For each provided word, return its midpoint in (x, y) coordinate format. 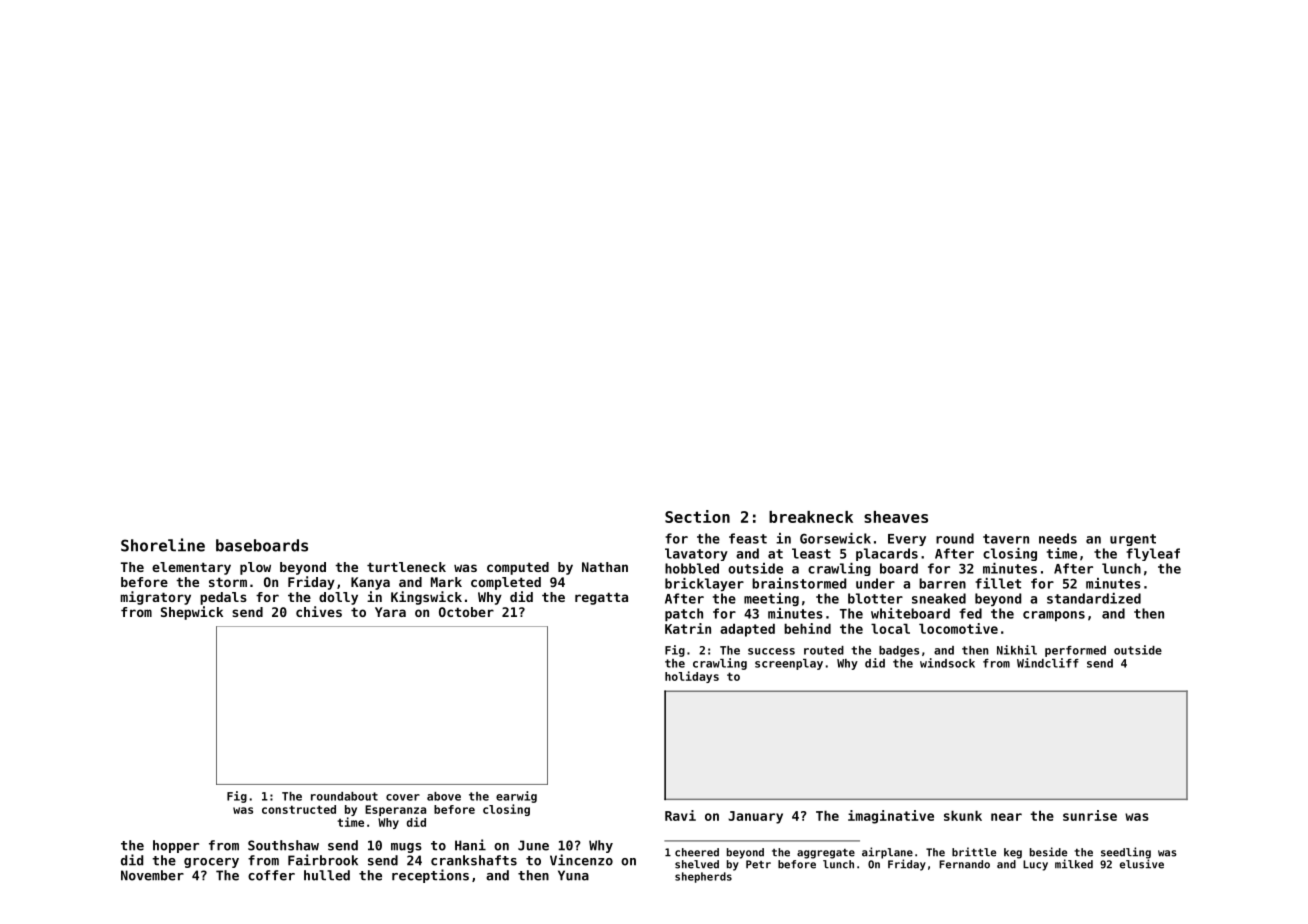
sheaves (896, 517)
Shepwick (192, 613)
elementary (191, 568)
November (152, 875)
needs (1058, 538)
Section (697, 516)
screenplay (789, 664)
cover (403, 797)
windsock (947, 663)
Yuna (573, 875)
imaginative (891, 817)
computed (518, 568)
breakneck (811, 517)
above (444, 796)
